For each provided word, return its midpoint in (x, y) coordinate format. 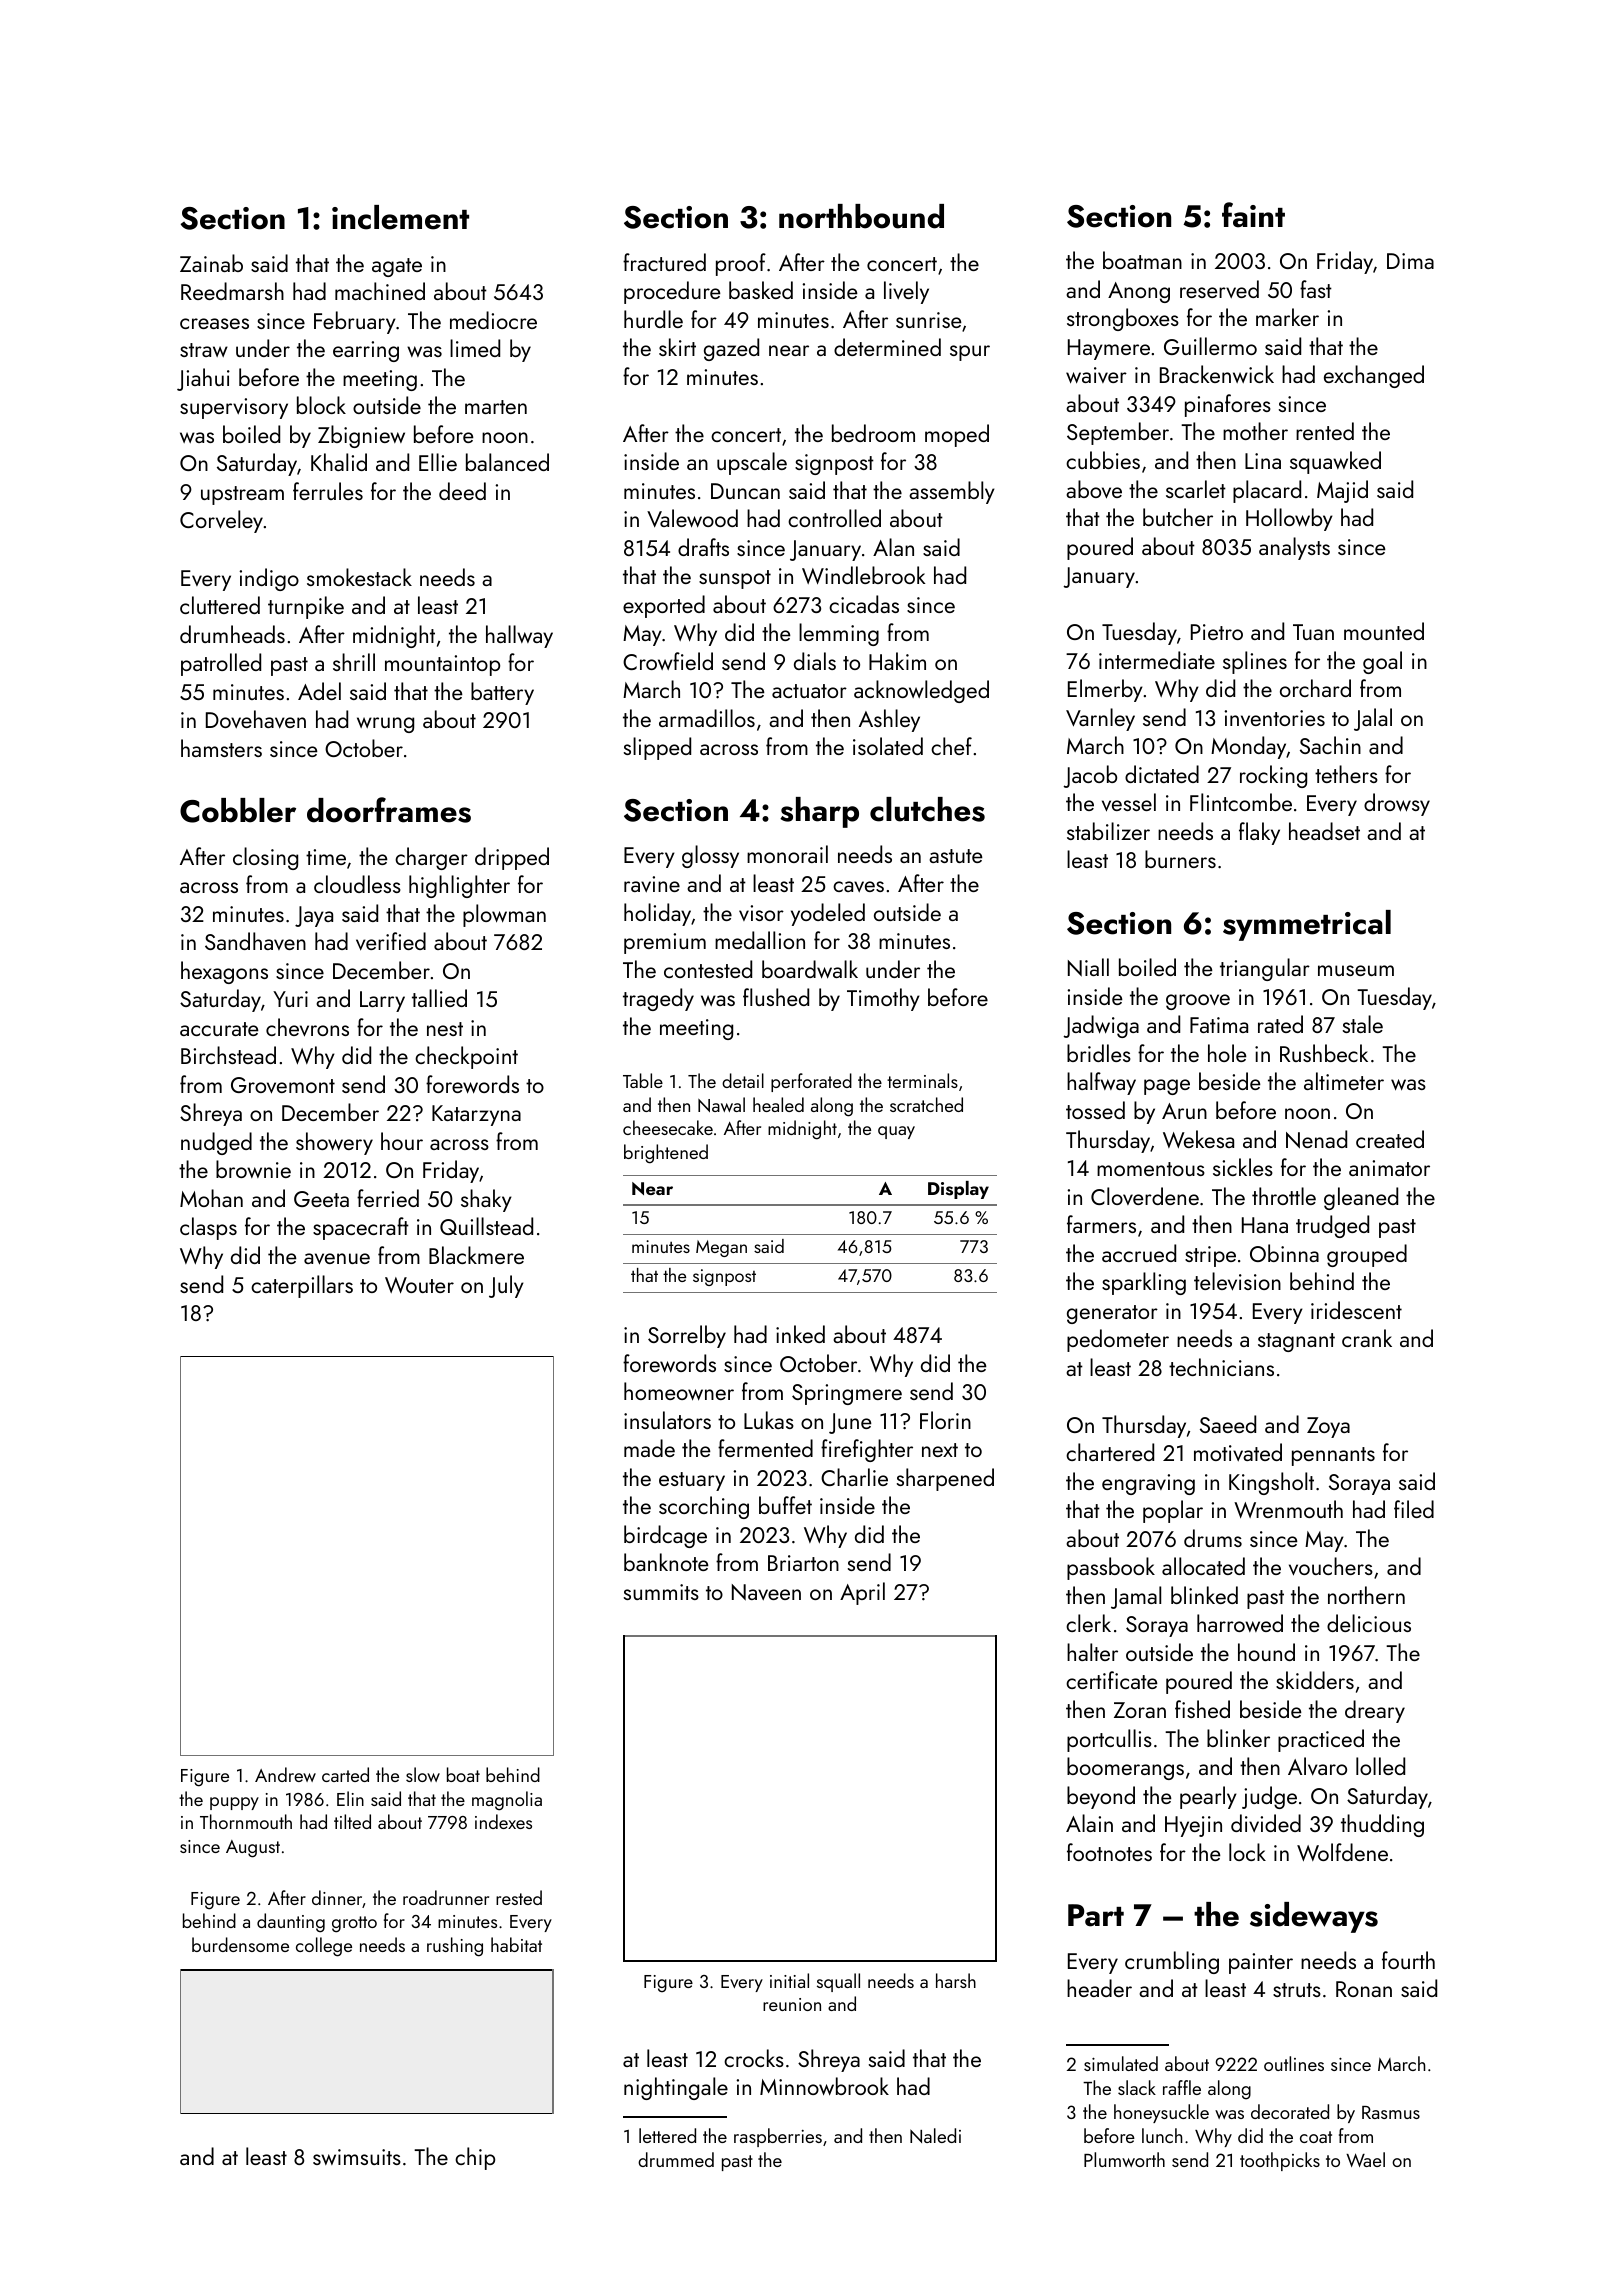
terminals (922, 1080)
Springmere (847, 1394)
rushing (455, 1947)
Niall (1088, 967)
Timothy (883, 999)
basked (761, 290)
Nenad (1316, 1139)
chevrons (307, 1027)
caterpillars (302, 1286)
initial (789, 1980)
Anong (1139, 292)
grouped (1367, 1255)
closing (265, 858)
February (355, 322)
